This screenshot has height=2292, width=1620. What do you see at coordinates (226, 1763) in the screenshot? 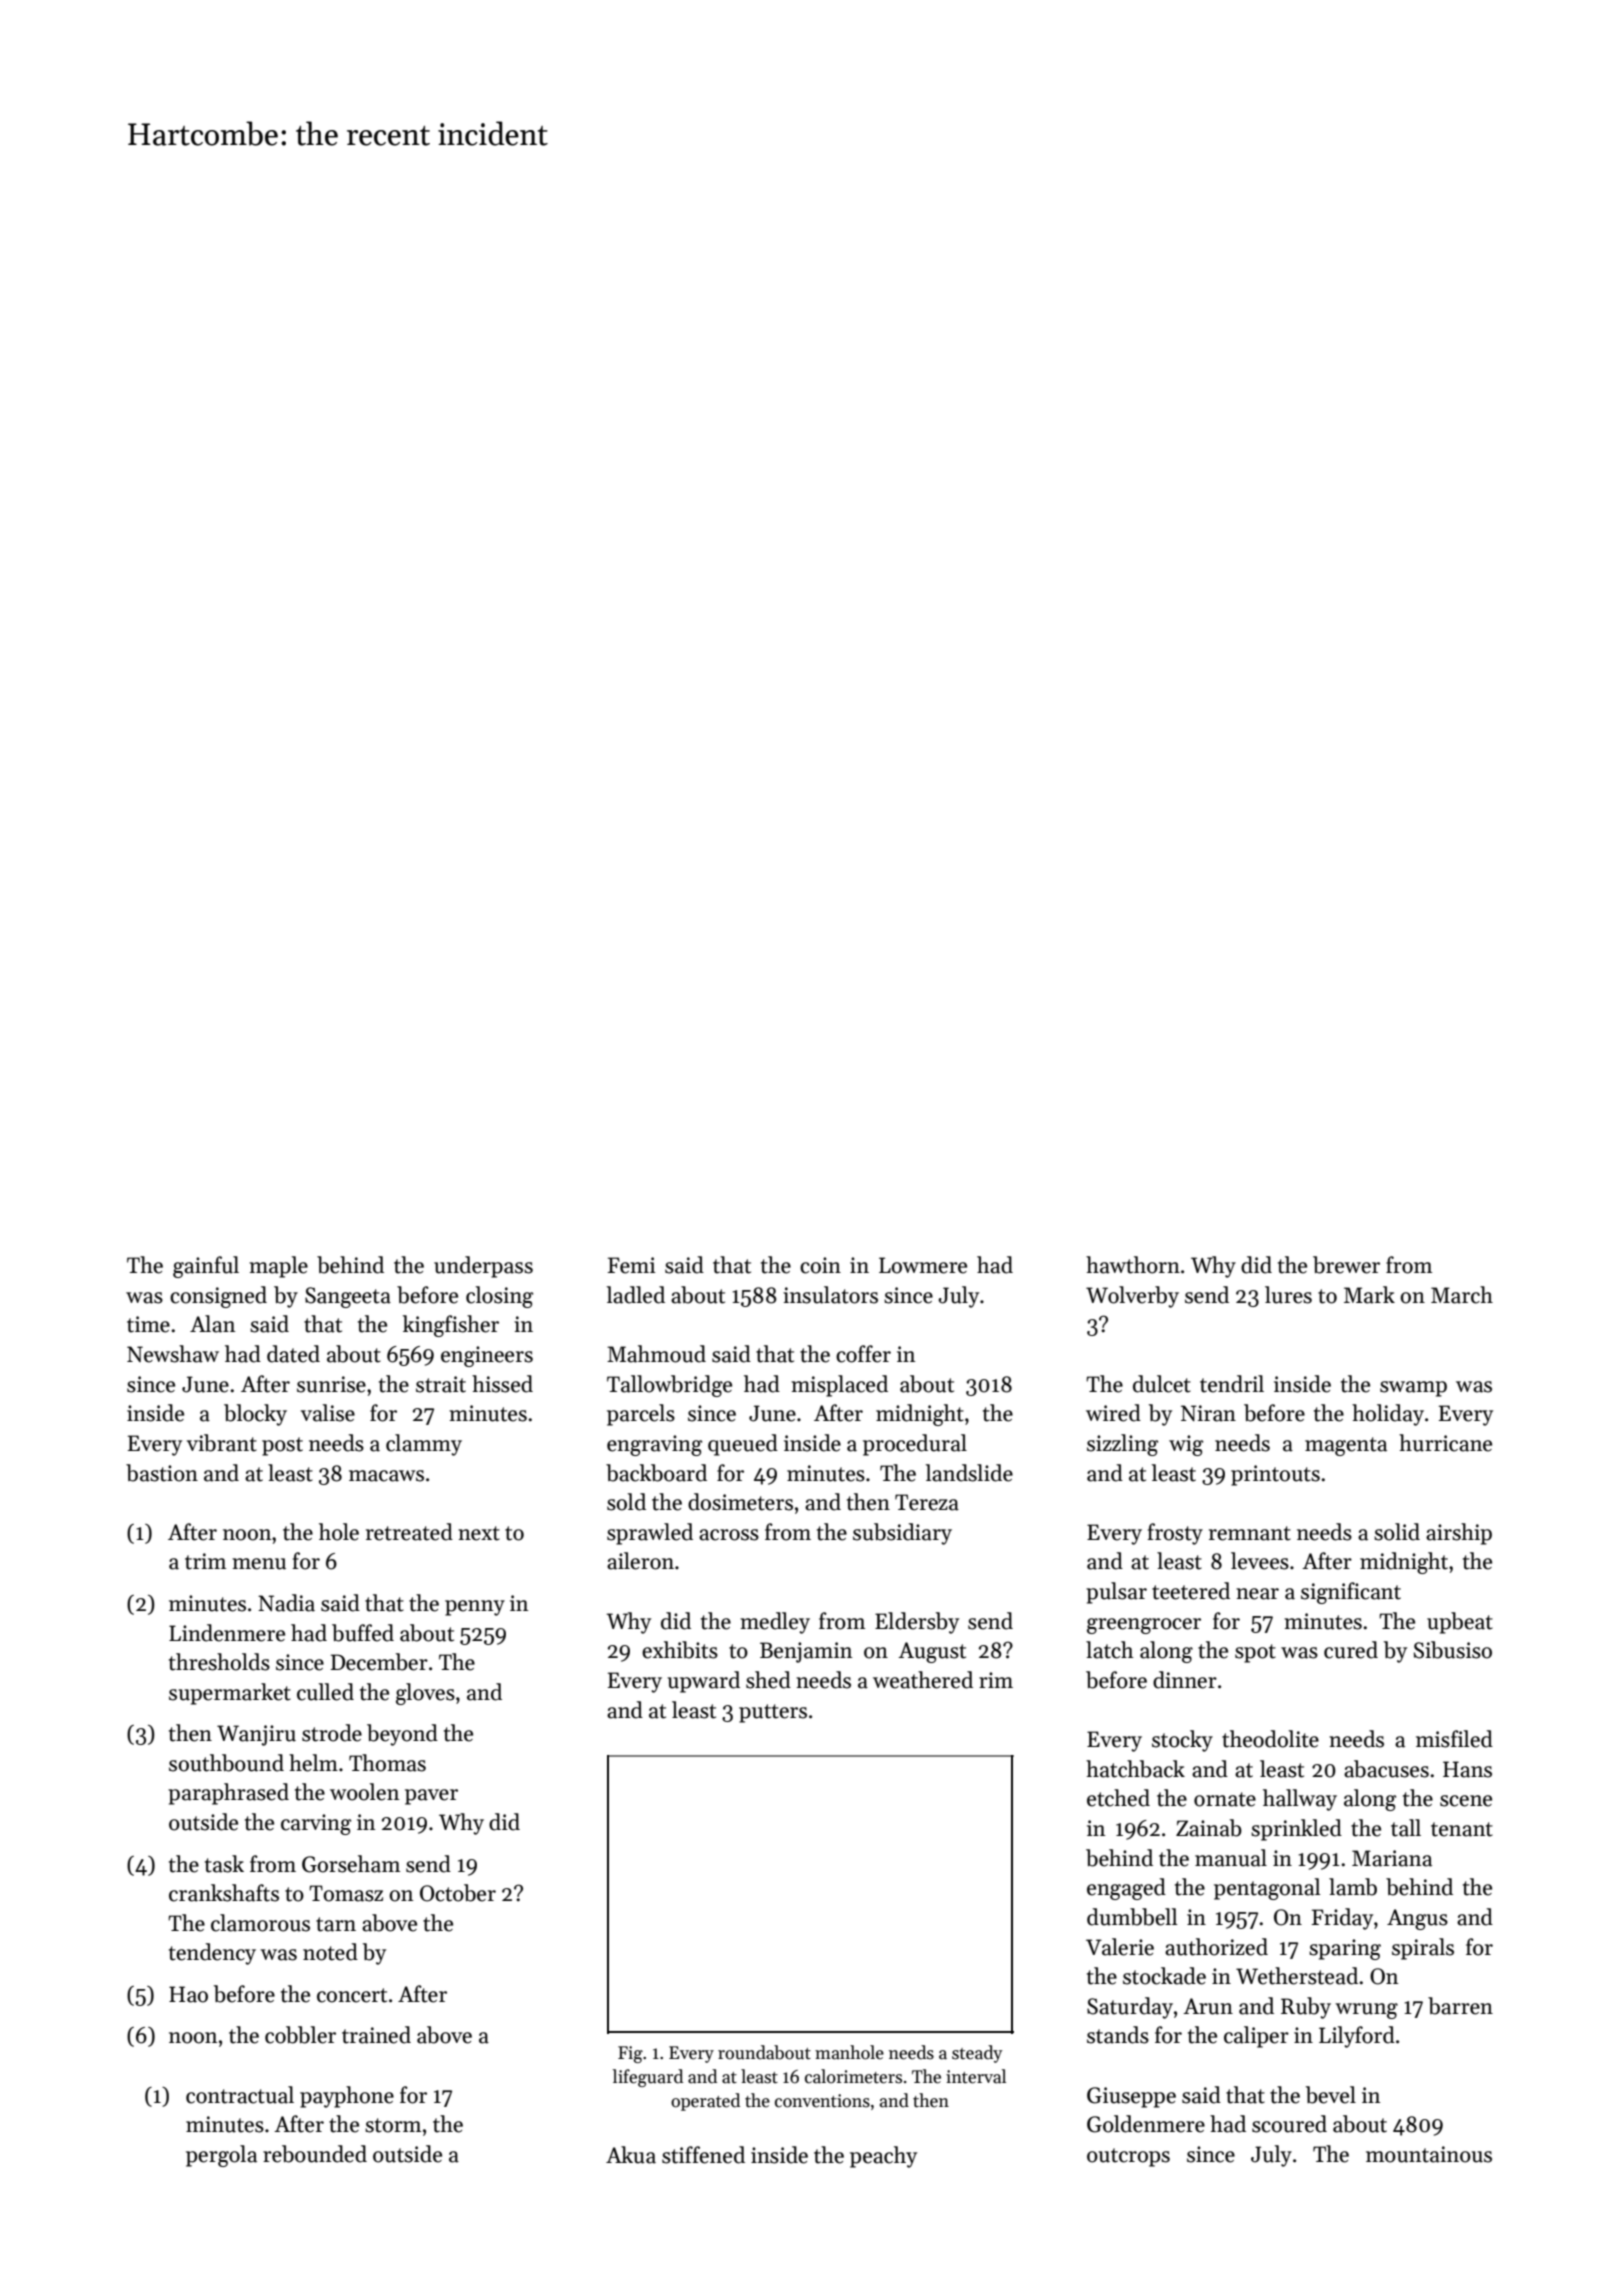
I see `southbound` at bounding box center [226, 1763].
